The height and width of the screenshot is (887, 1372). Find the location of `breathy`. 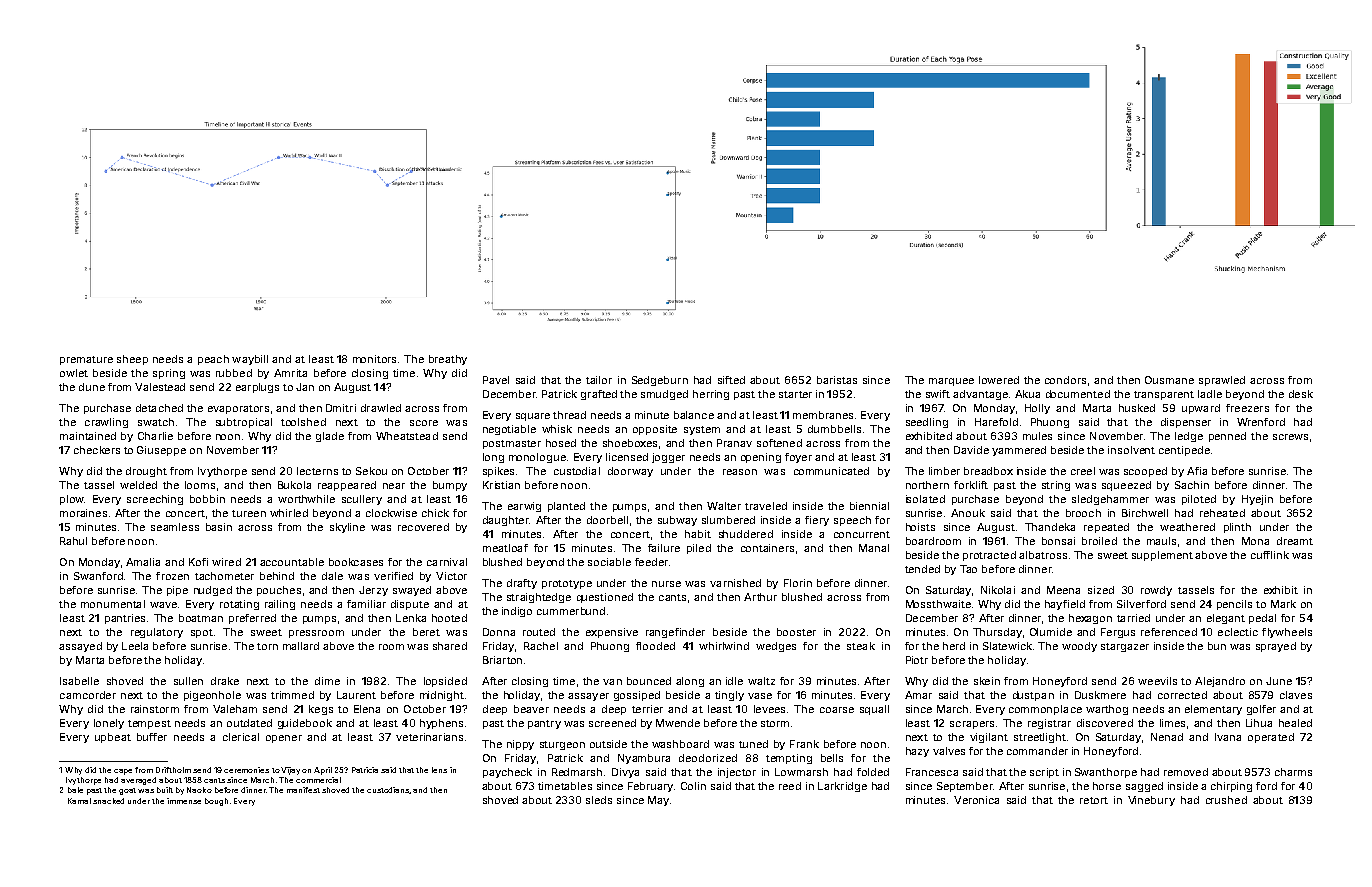

breathy is located at coordinates (448, 360).
